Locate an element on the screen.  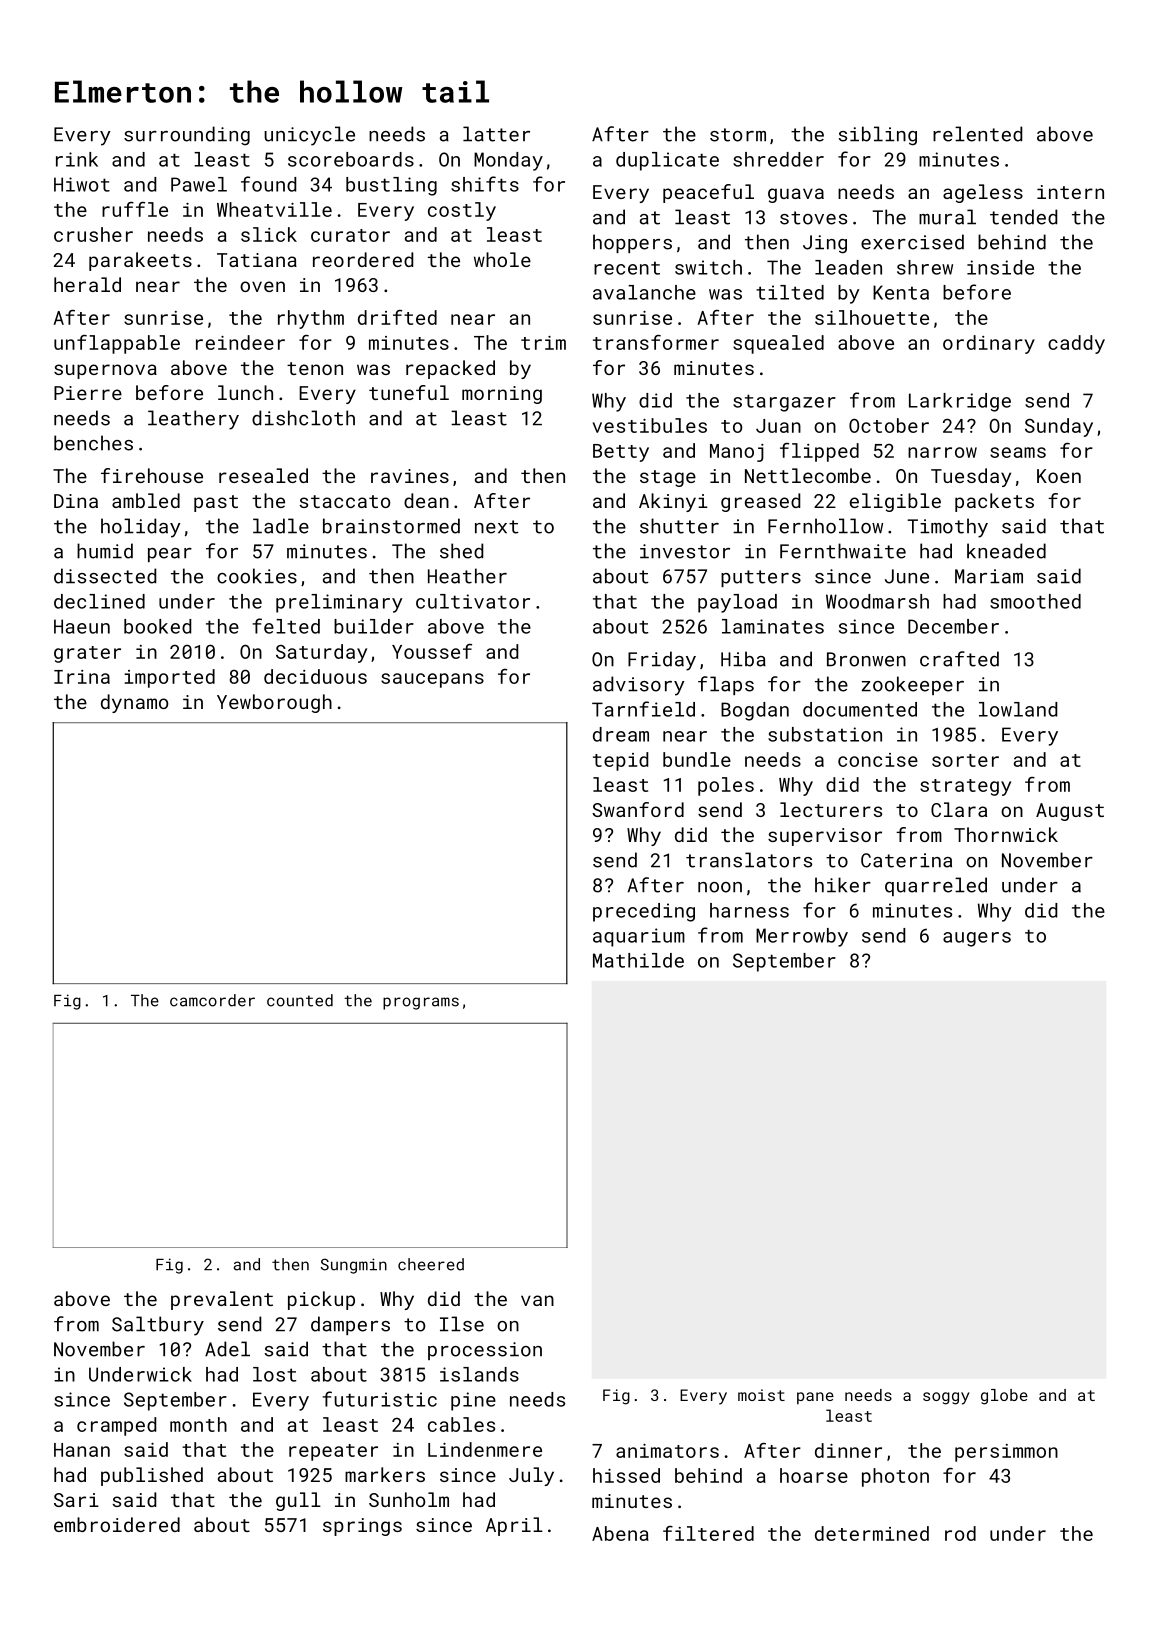
Sungmin is located at coordinates (354, 1266).
